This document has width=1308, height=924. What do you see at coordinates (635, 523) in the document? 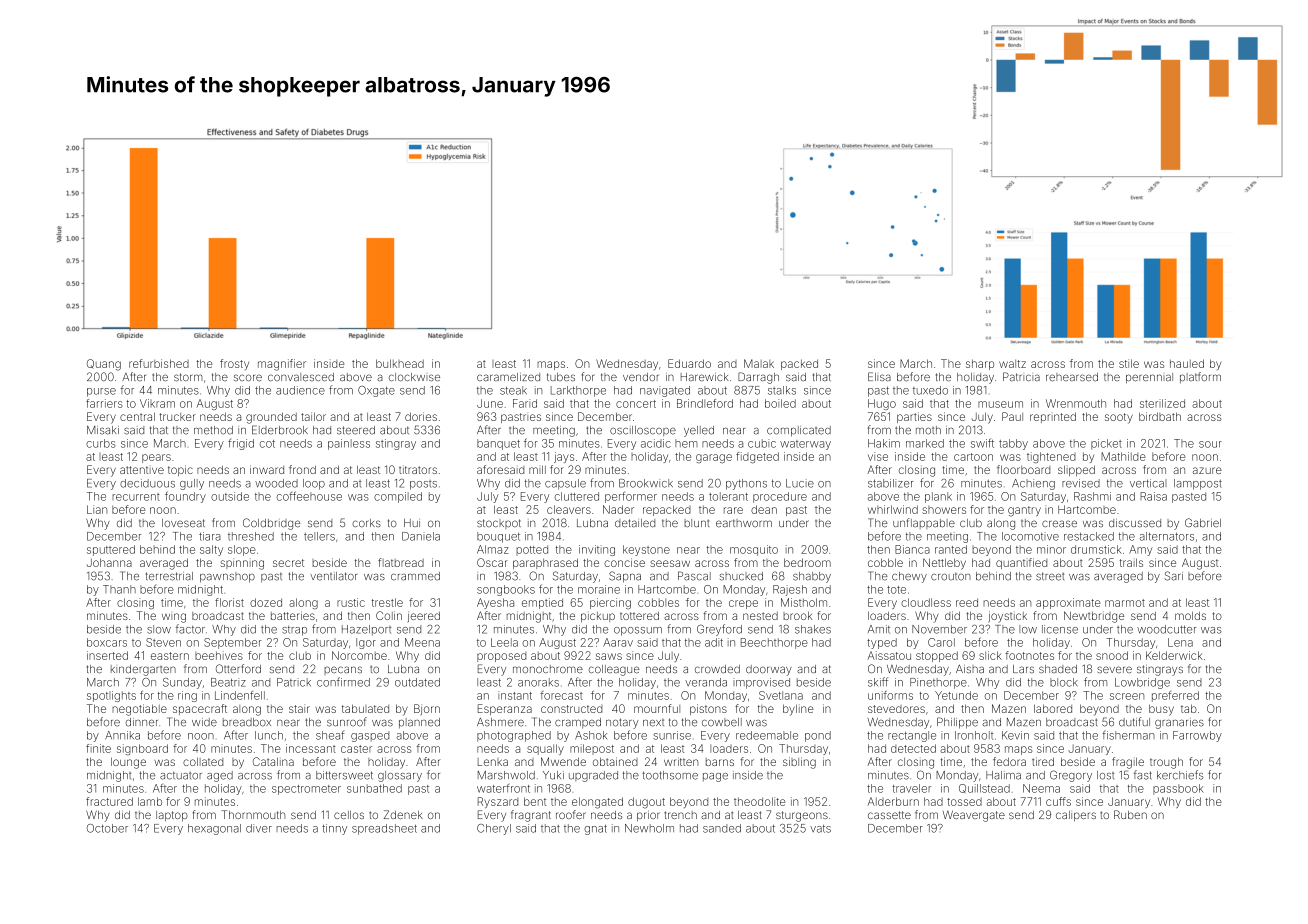
I see `detailed` at bounding box center [635, 523].
